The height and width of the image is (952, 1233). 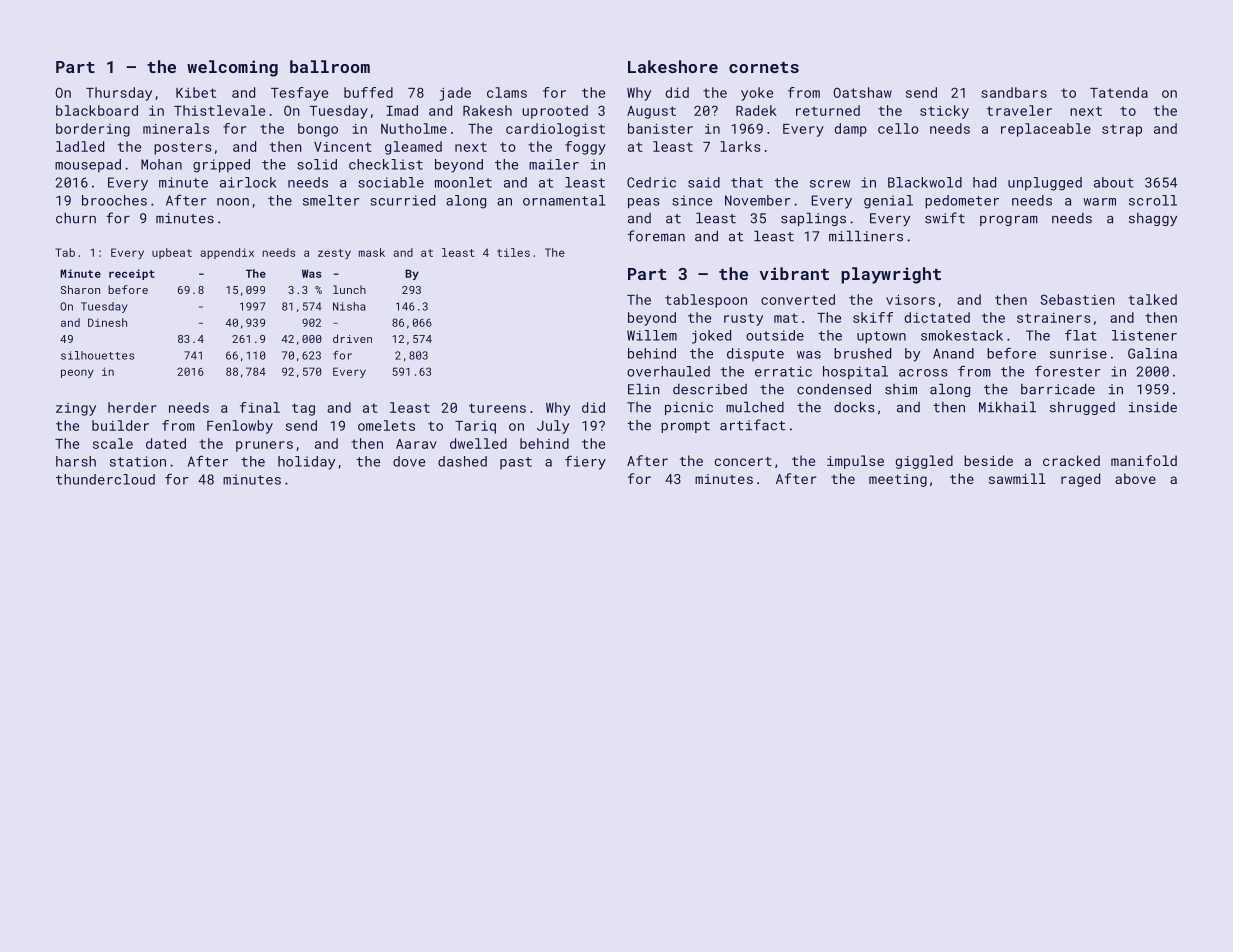 What do you see at coordinates (232, 68) in the image?
I see `welcoming` at bounding box center [232, 68].
